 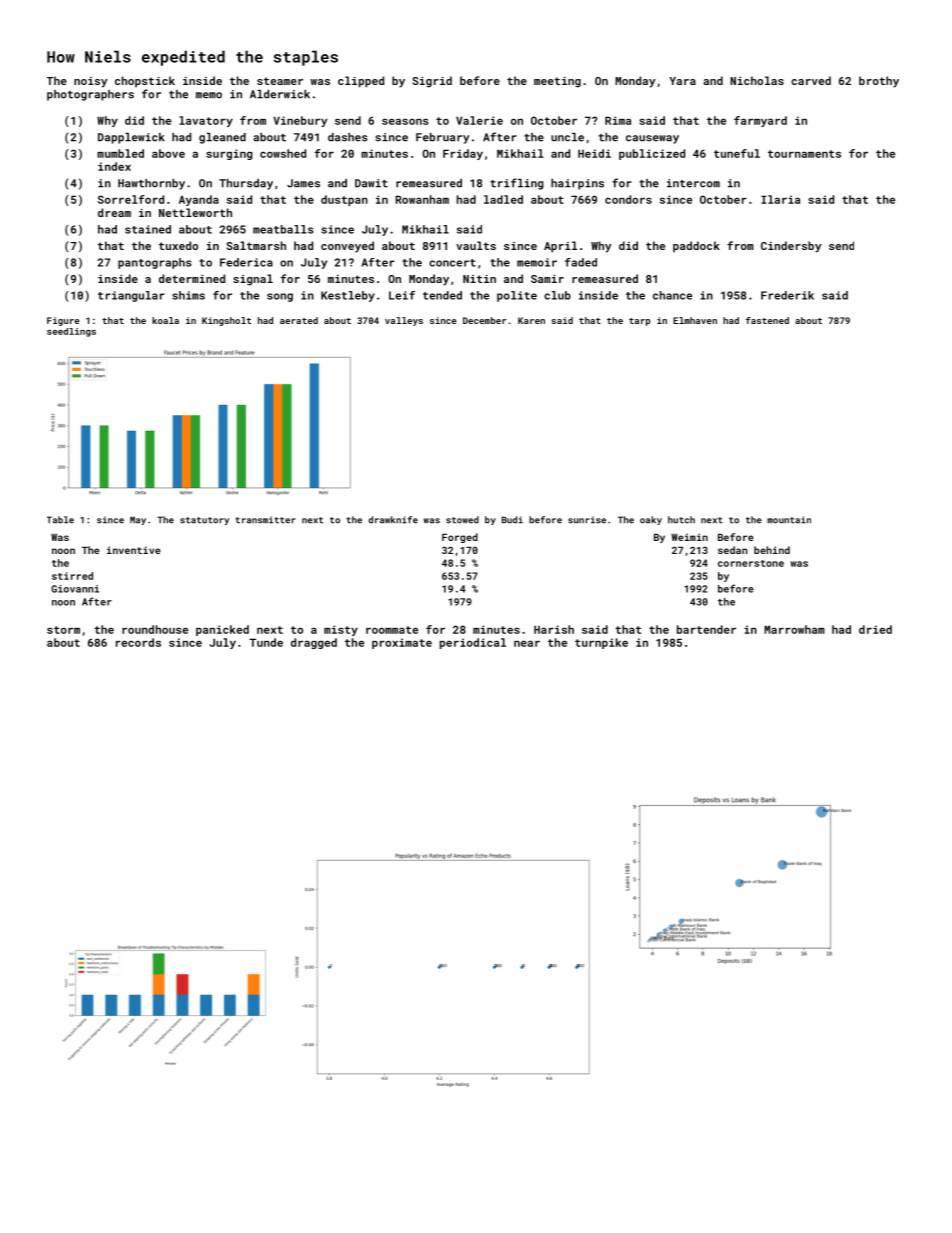 What do you see at coordinates (253, 280) in the screenshot?
I see `signal` at bounding box center [253, 280].
